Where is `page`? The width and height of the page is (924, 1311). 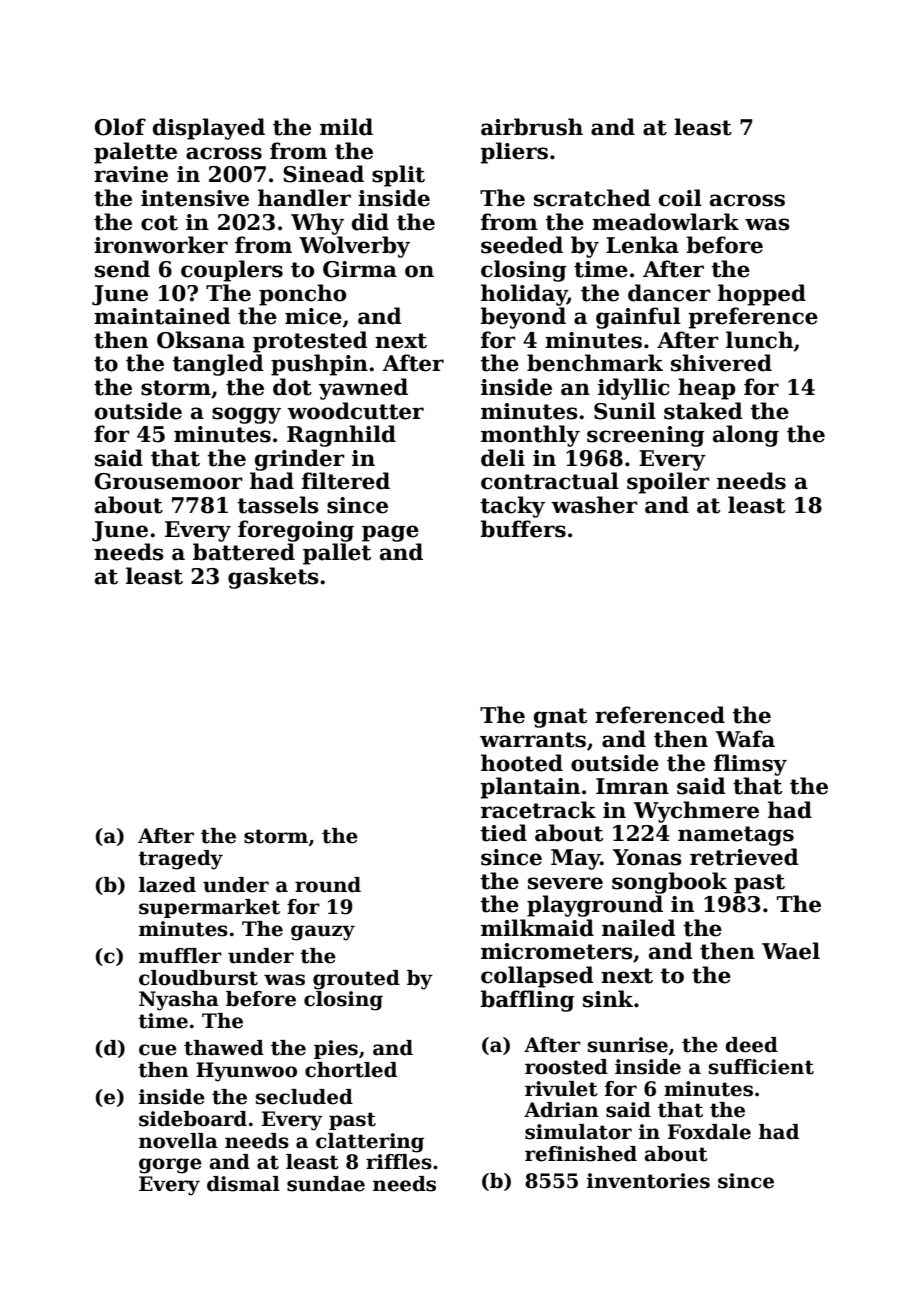 page is located at coordinates (390, 533).
